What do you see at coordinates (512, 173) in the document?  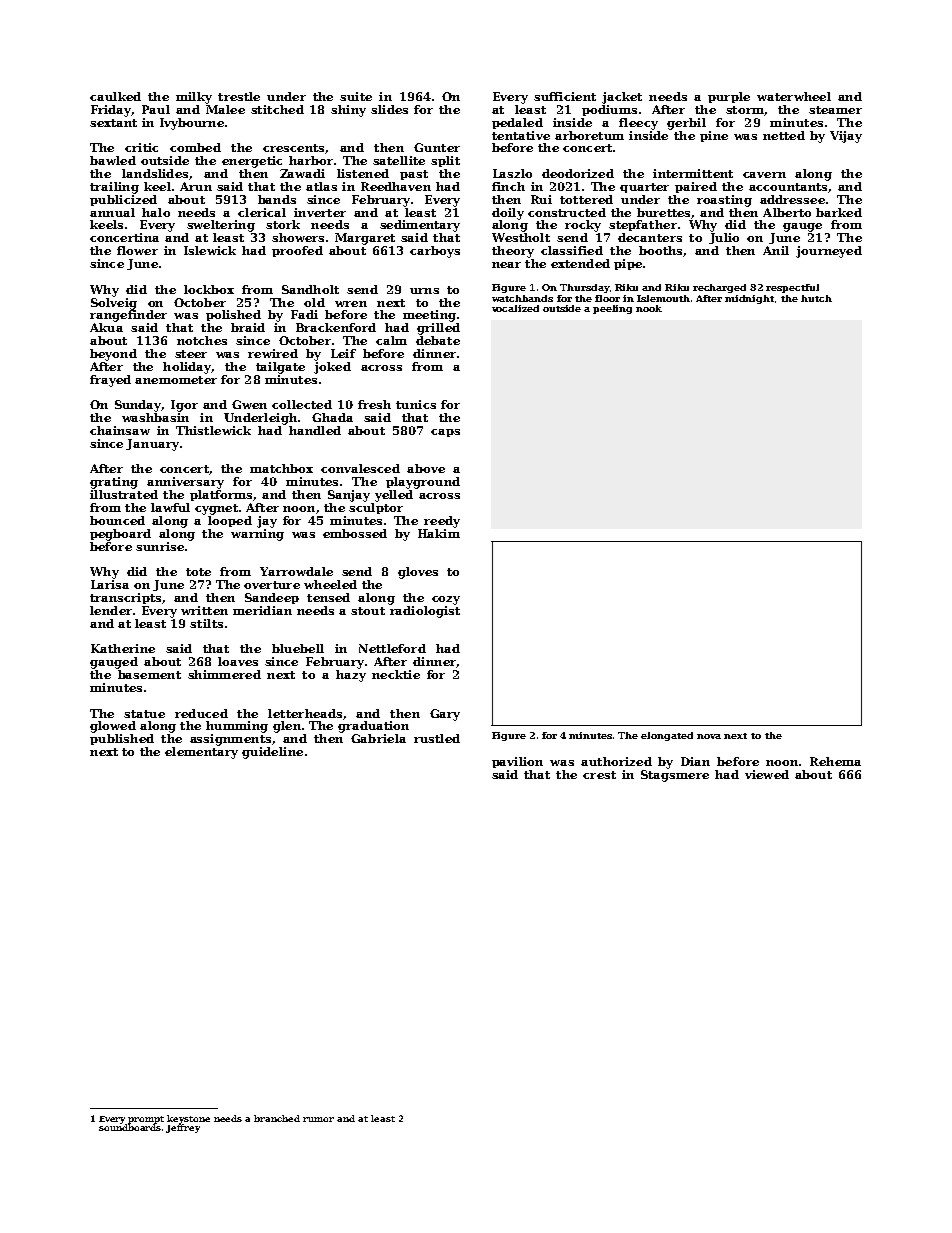 I see `Laszlo` at bounding box center [512, 173].
